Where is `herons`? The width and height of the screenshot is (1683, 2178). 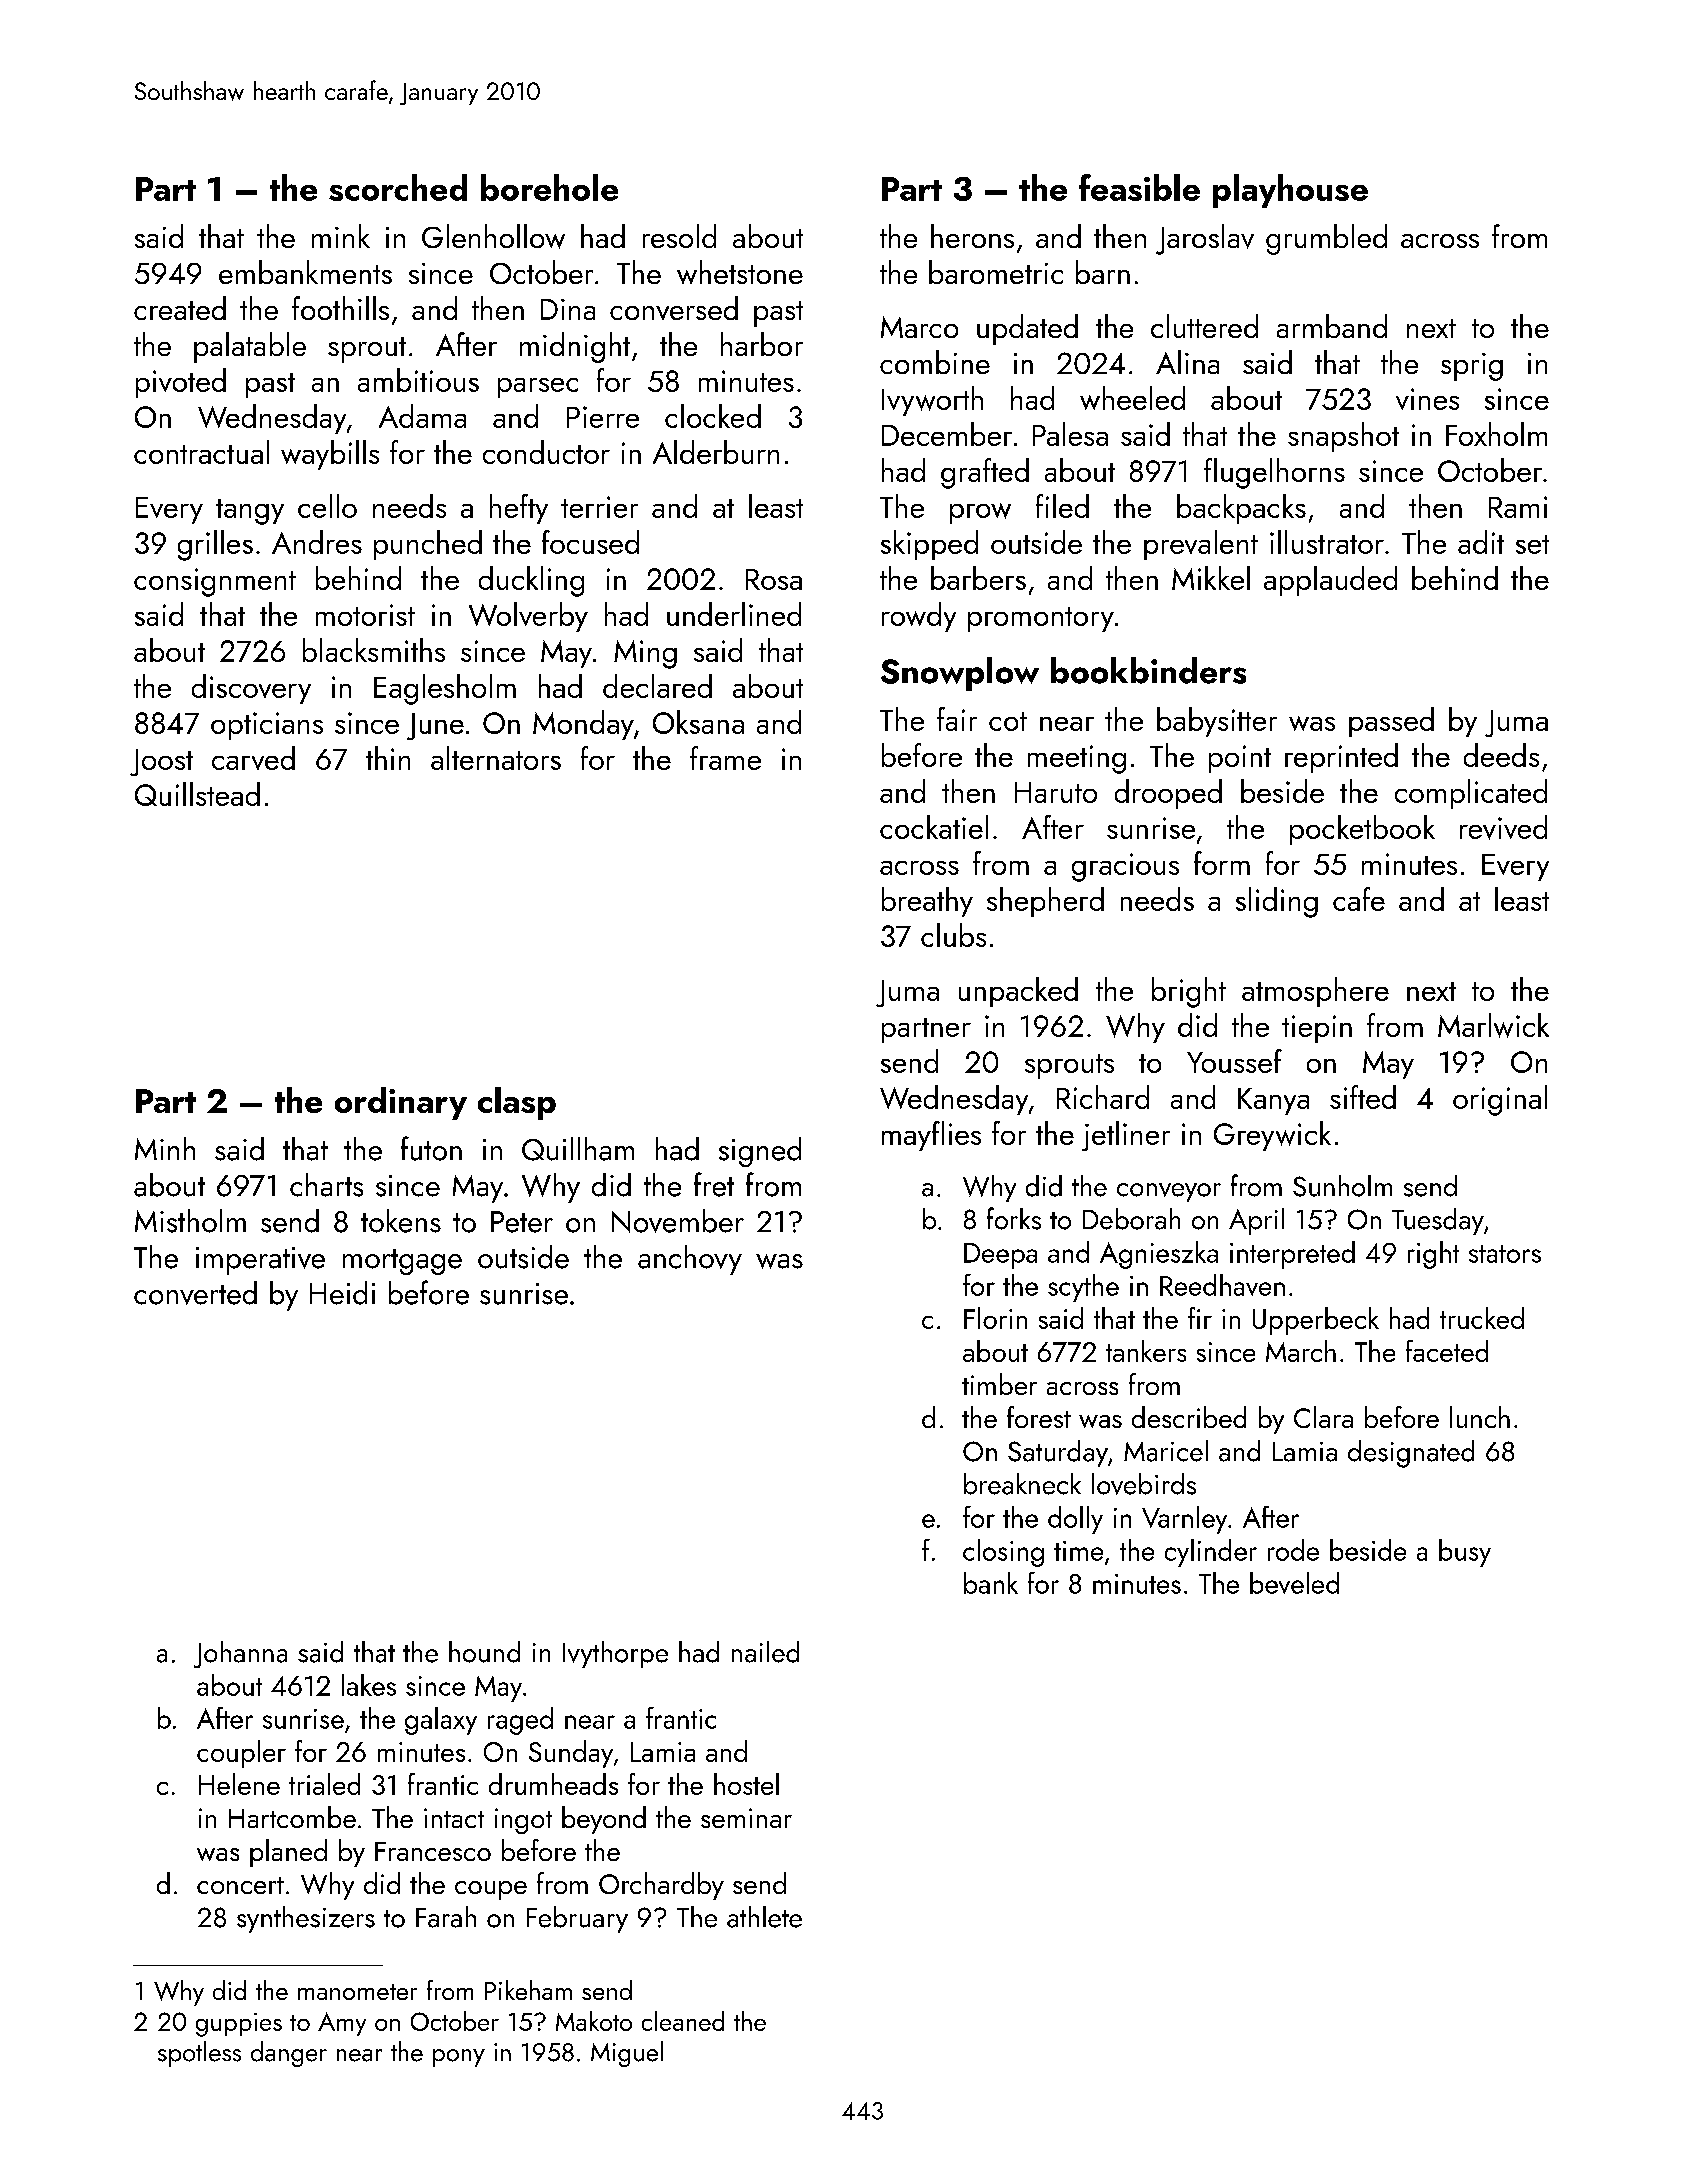 herons is located at coordinates (972, 236).
